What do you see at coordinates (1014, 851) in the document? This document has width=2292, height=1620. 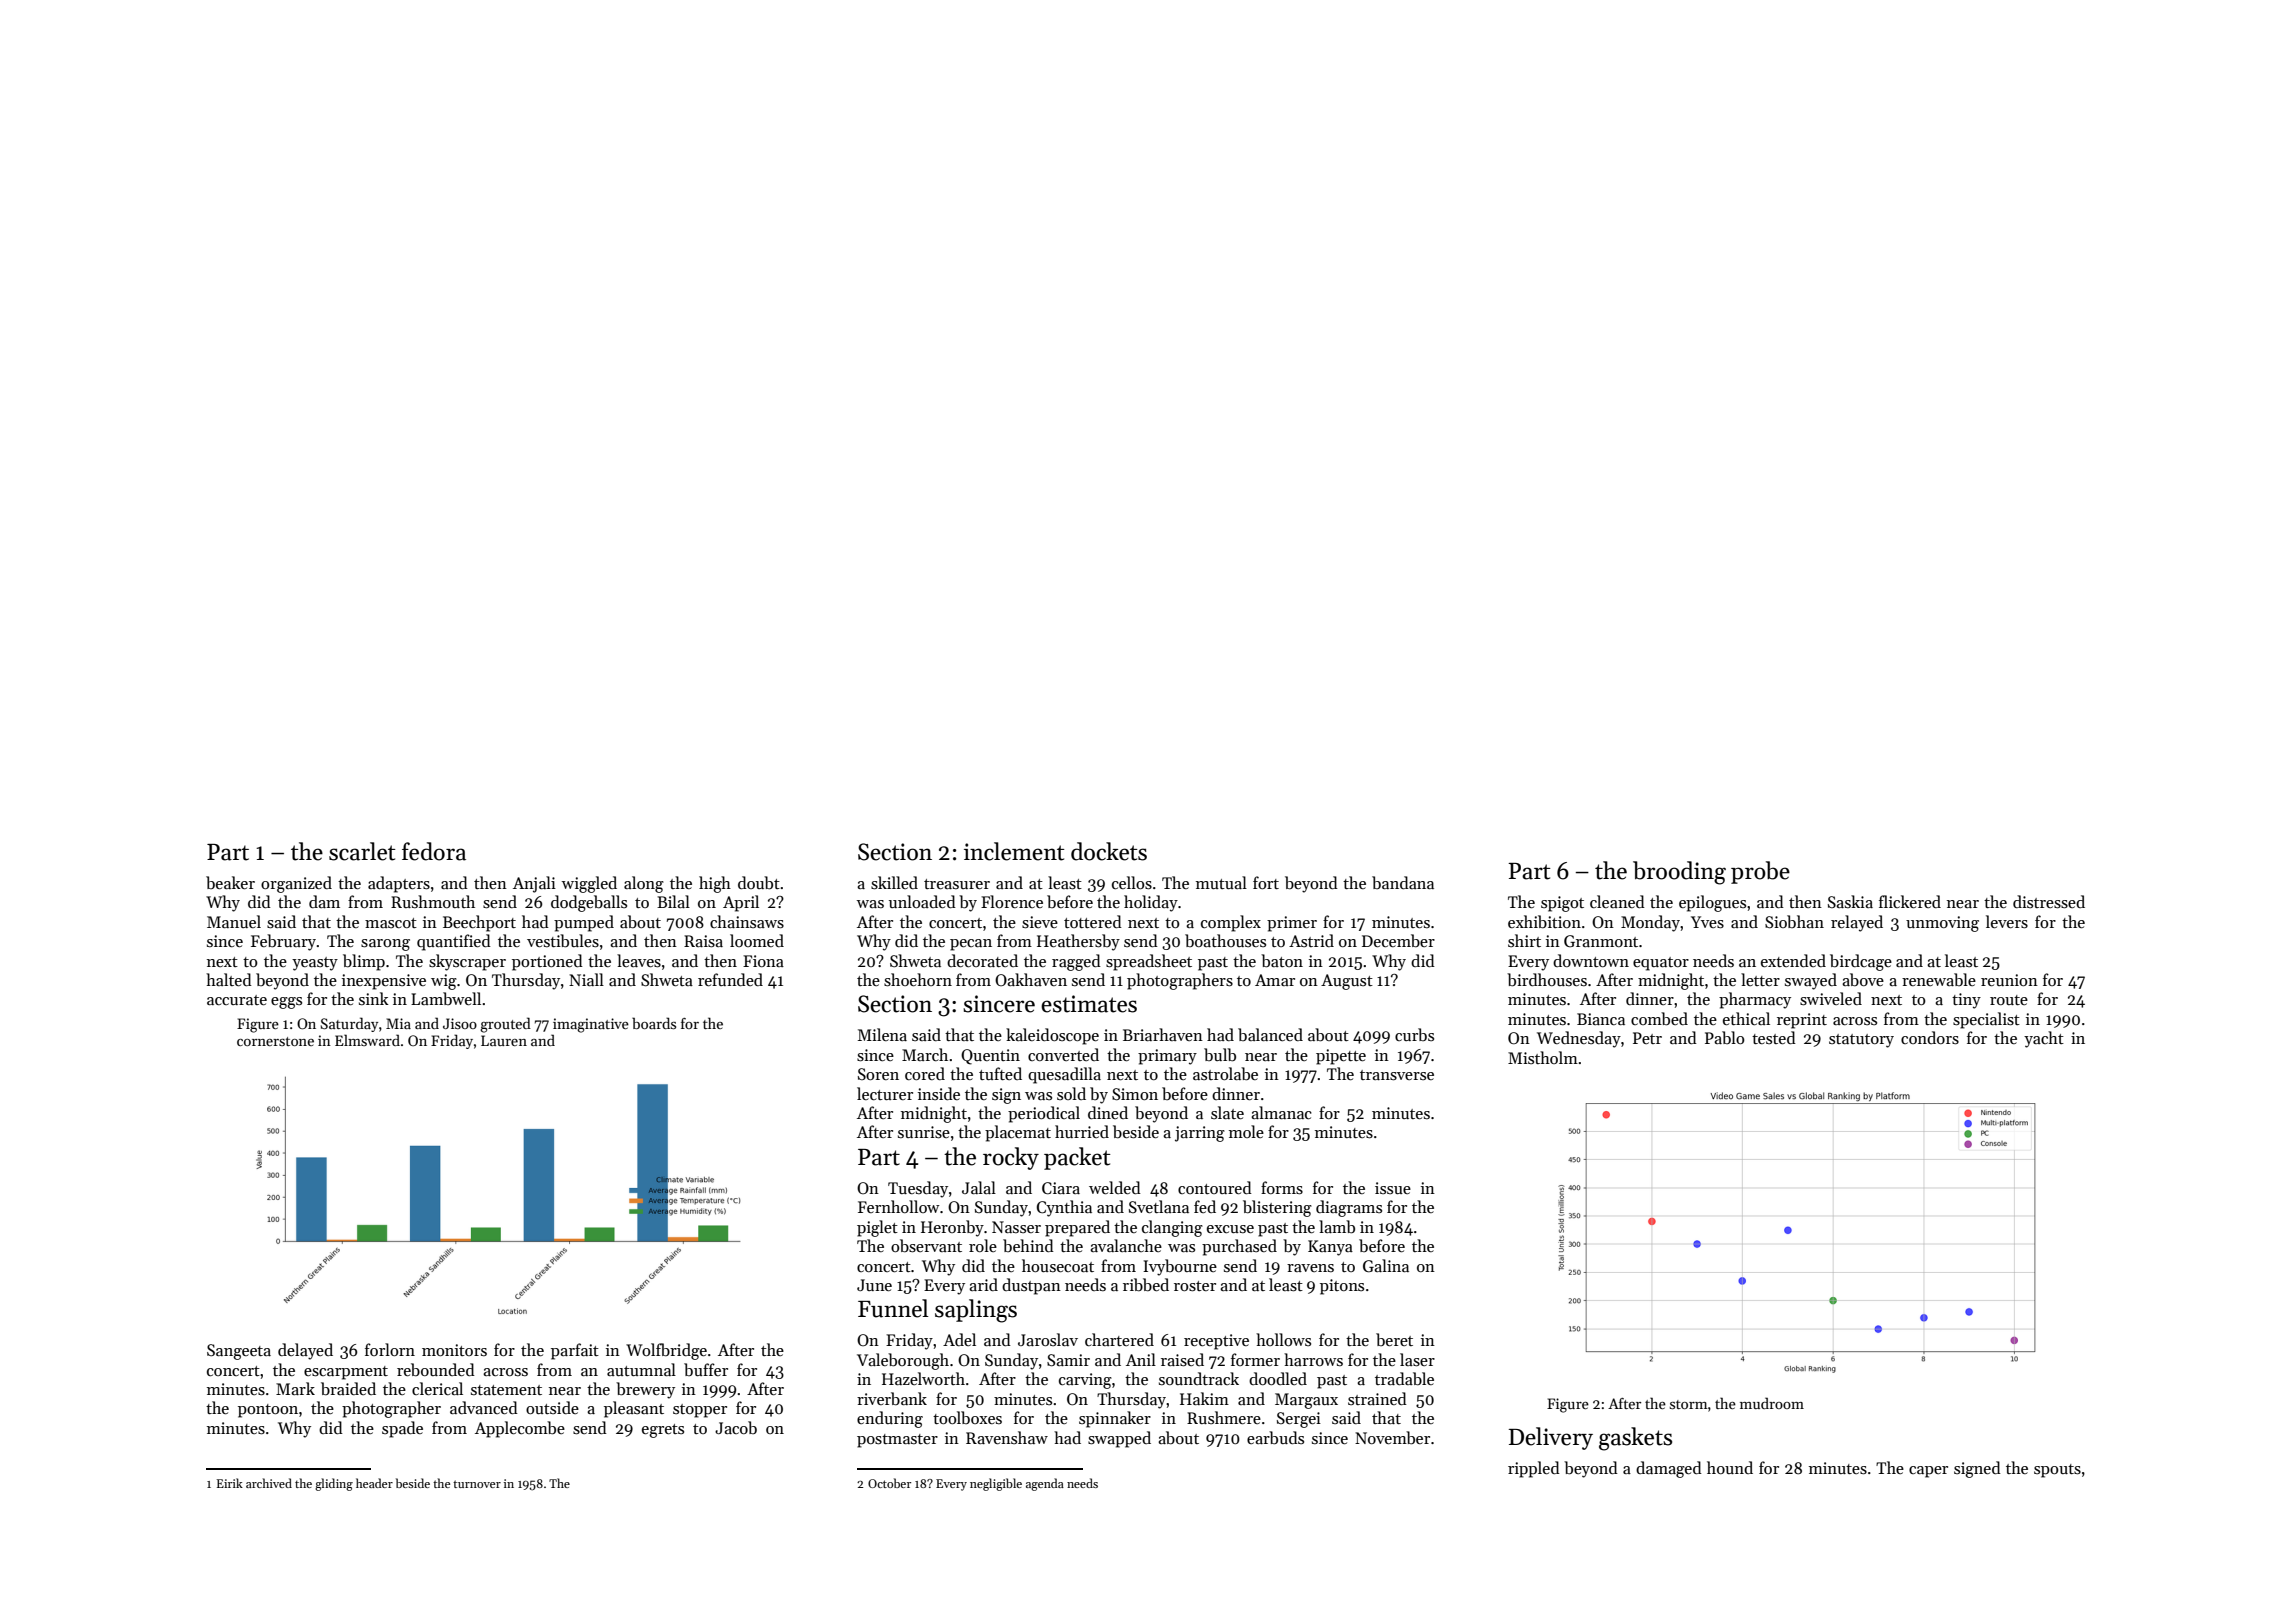 I see `inclement` at bounding box center [1014, 851].
